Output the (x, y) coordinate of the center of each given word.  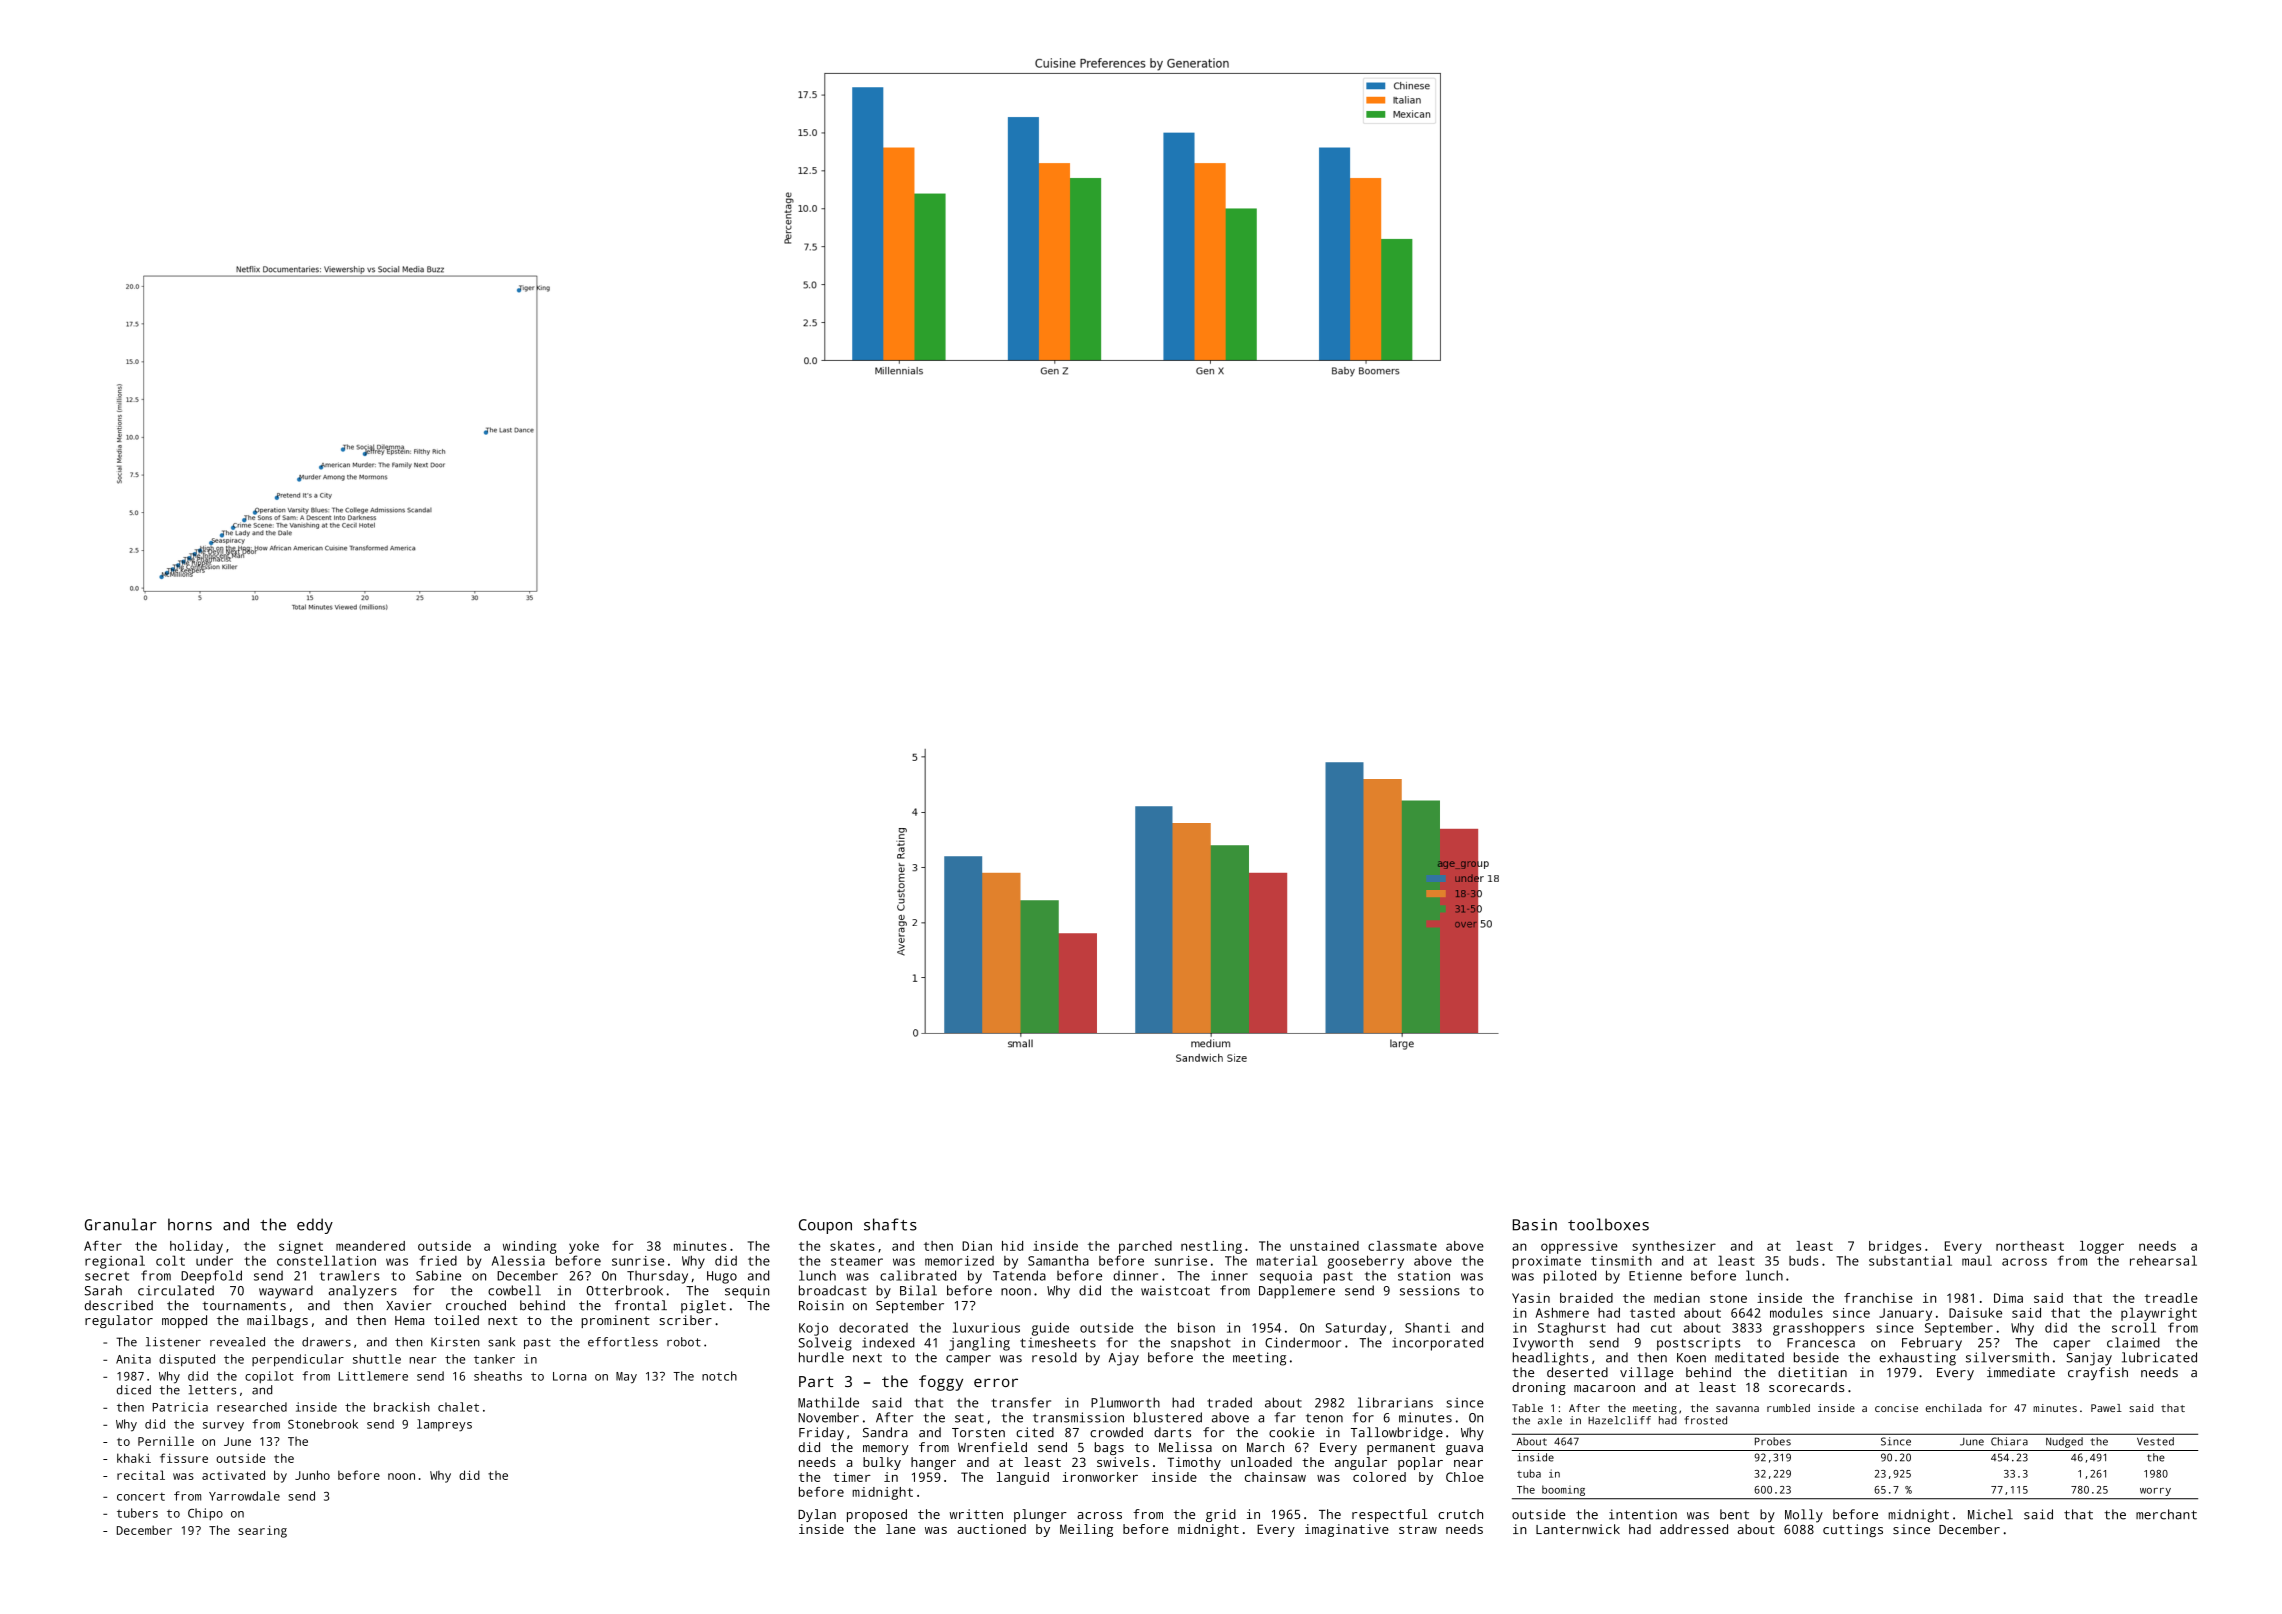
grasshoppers (1818, 1329)
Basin (1535, 1224)
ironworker (1100, 1477)
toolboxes (1608, 1224)
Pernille (166, 1441)
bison (1196, 1327)
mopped (184, 1321)
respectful (1390, 1515)
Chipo (205, 1514)
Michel (1990, 1514)
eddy (315, 1226)
